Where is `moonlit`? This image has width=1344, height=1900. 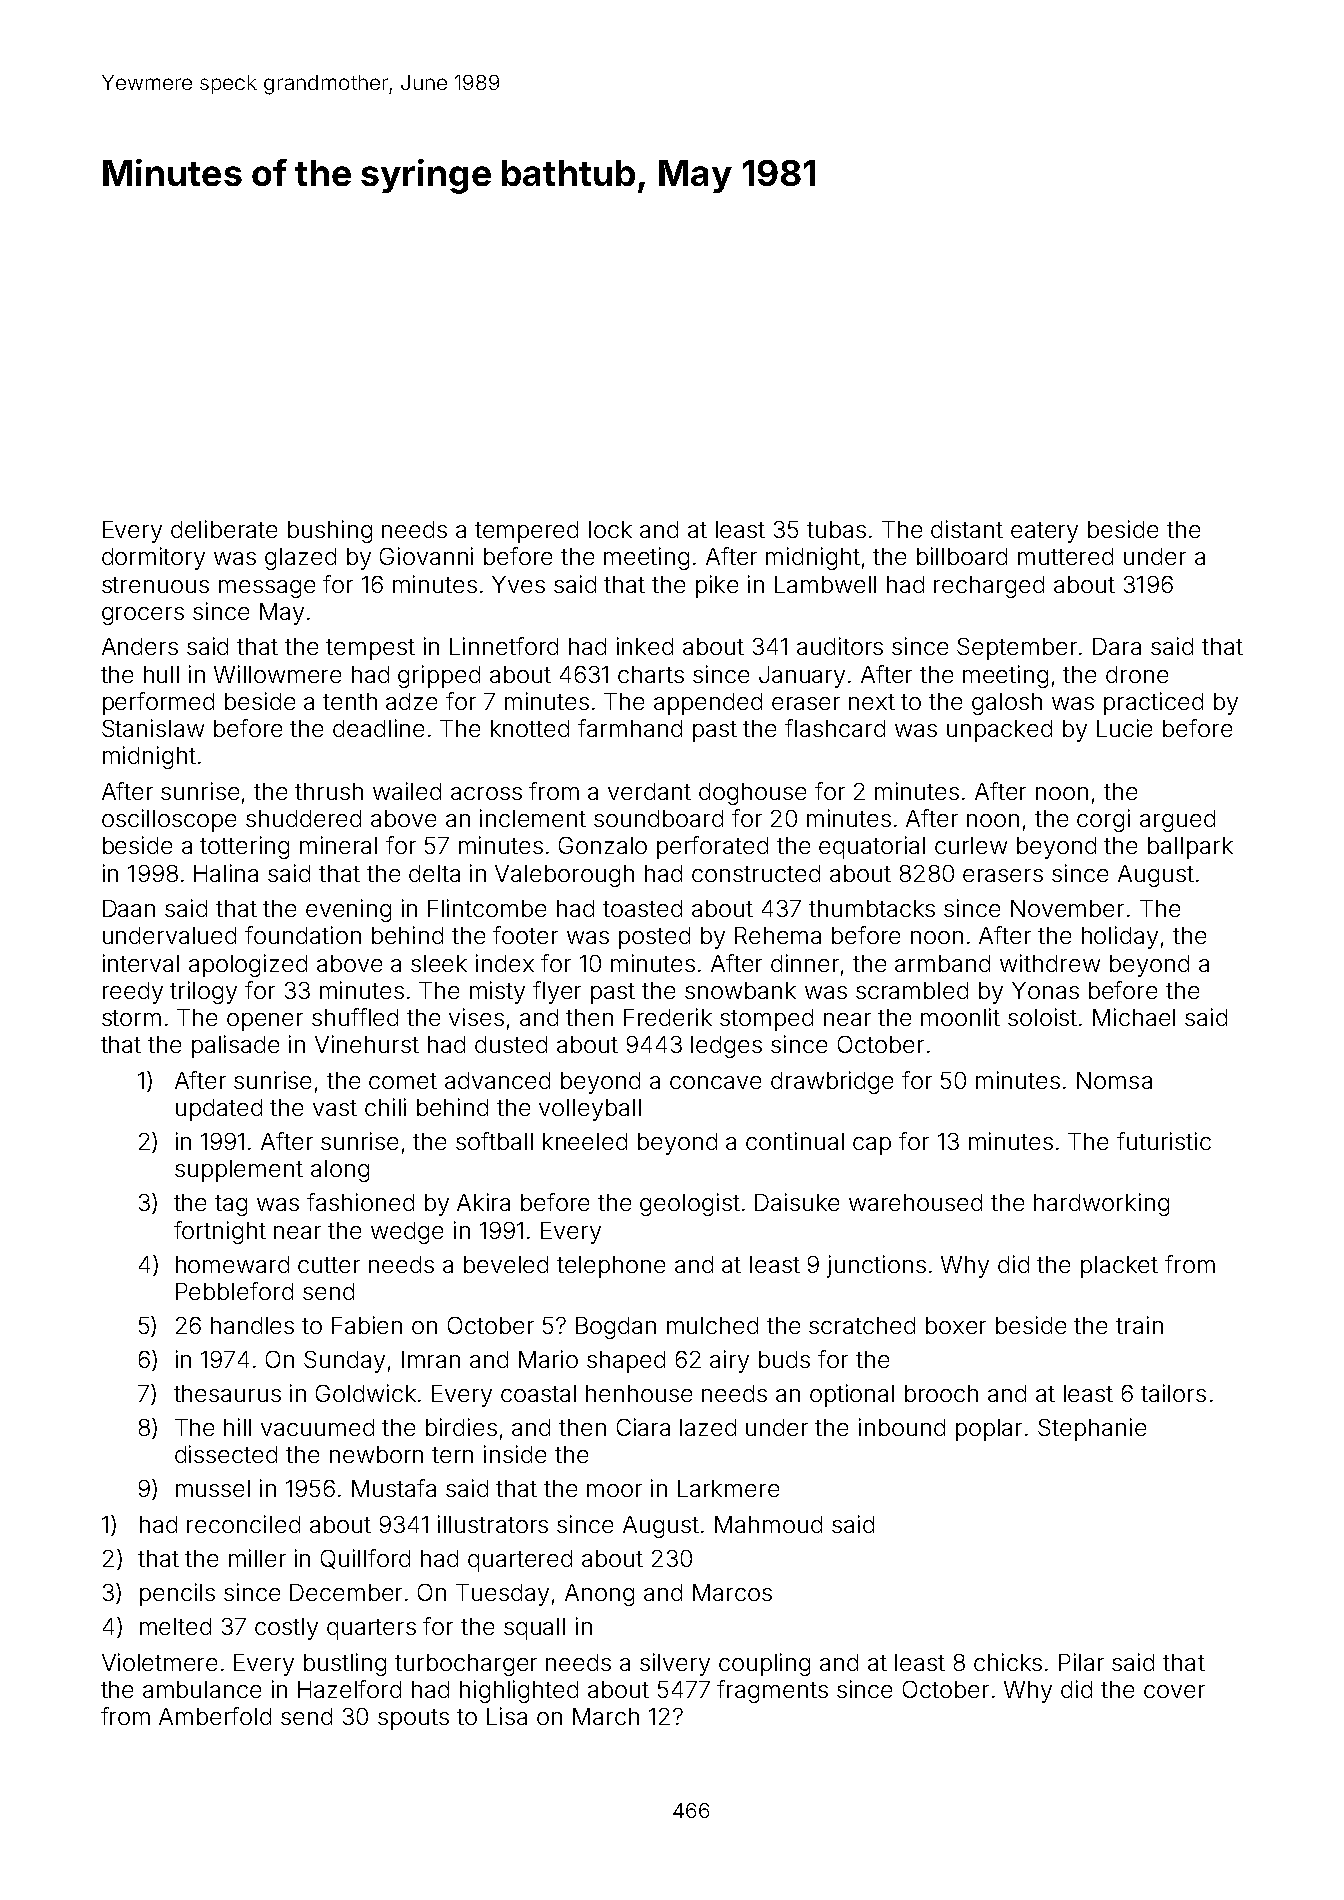
moonlit is located at coordinates (960, 1017).
